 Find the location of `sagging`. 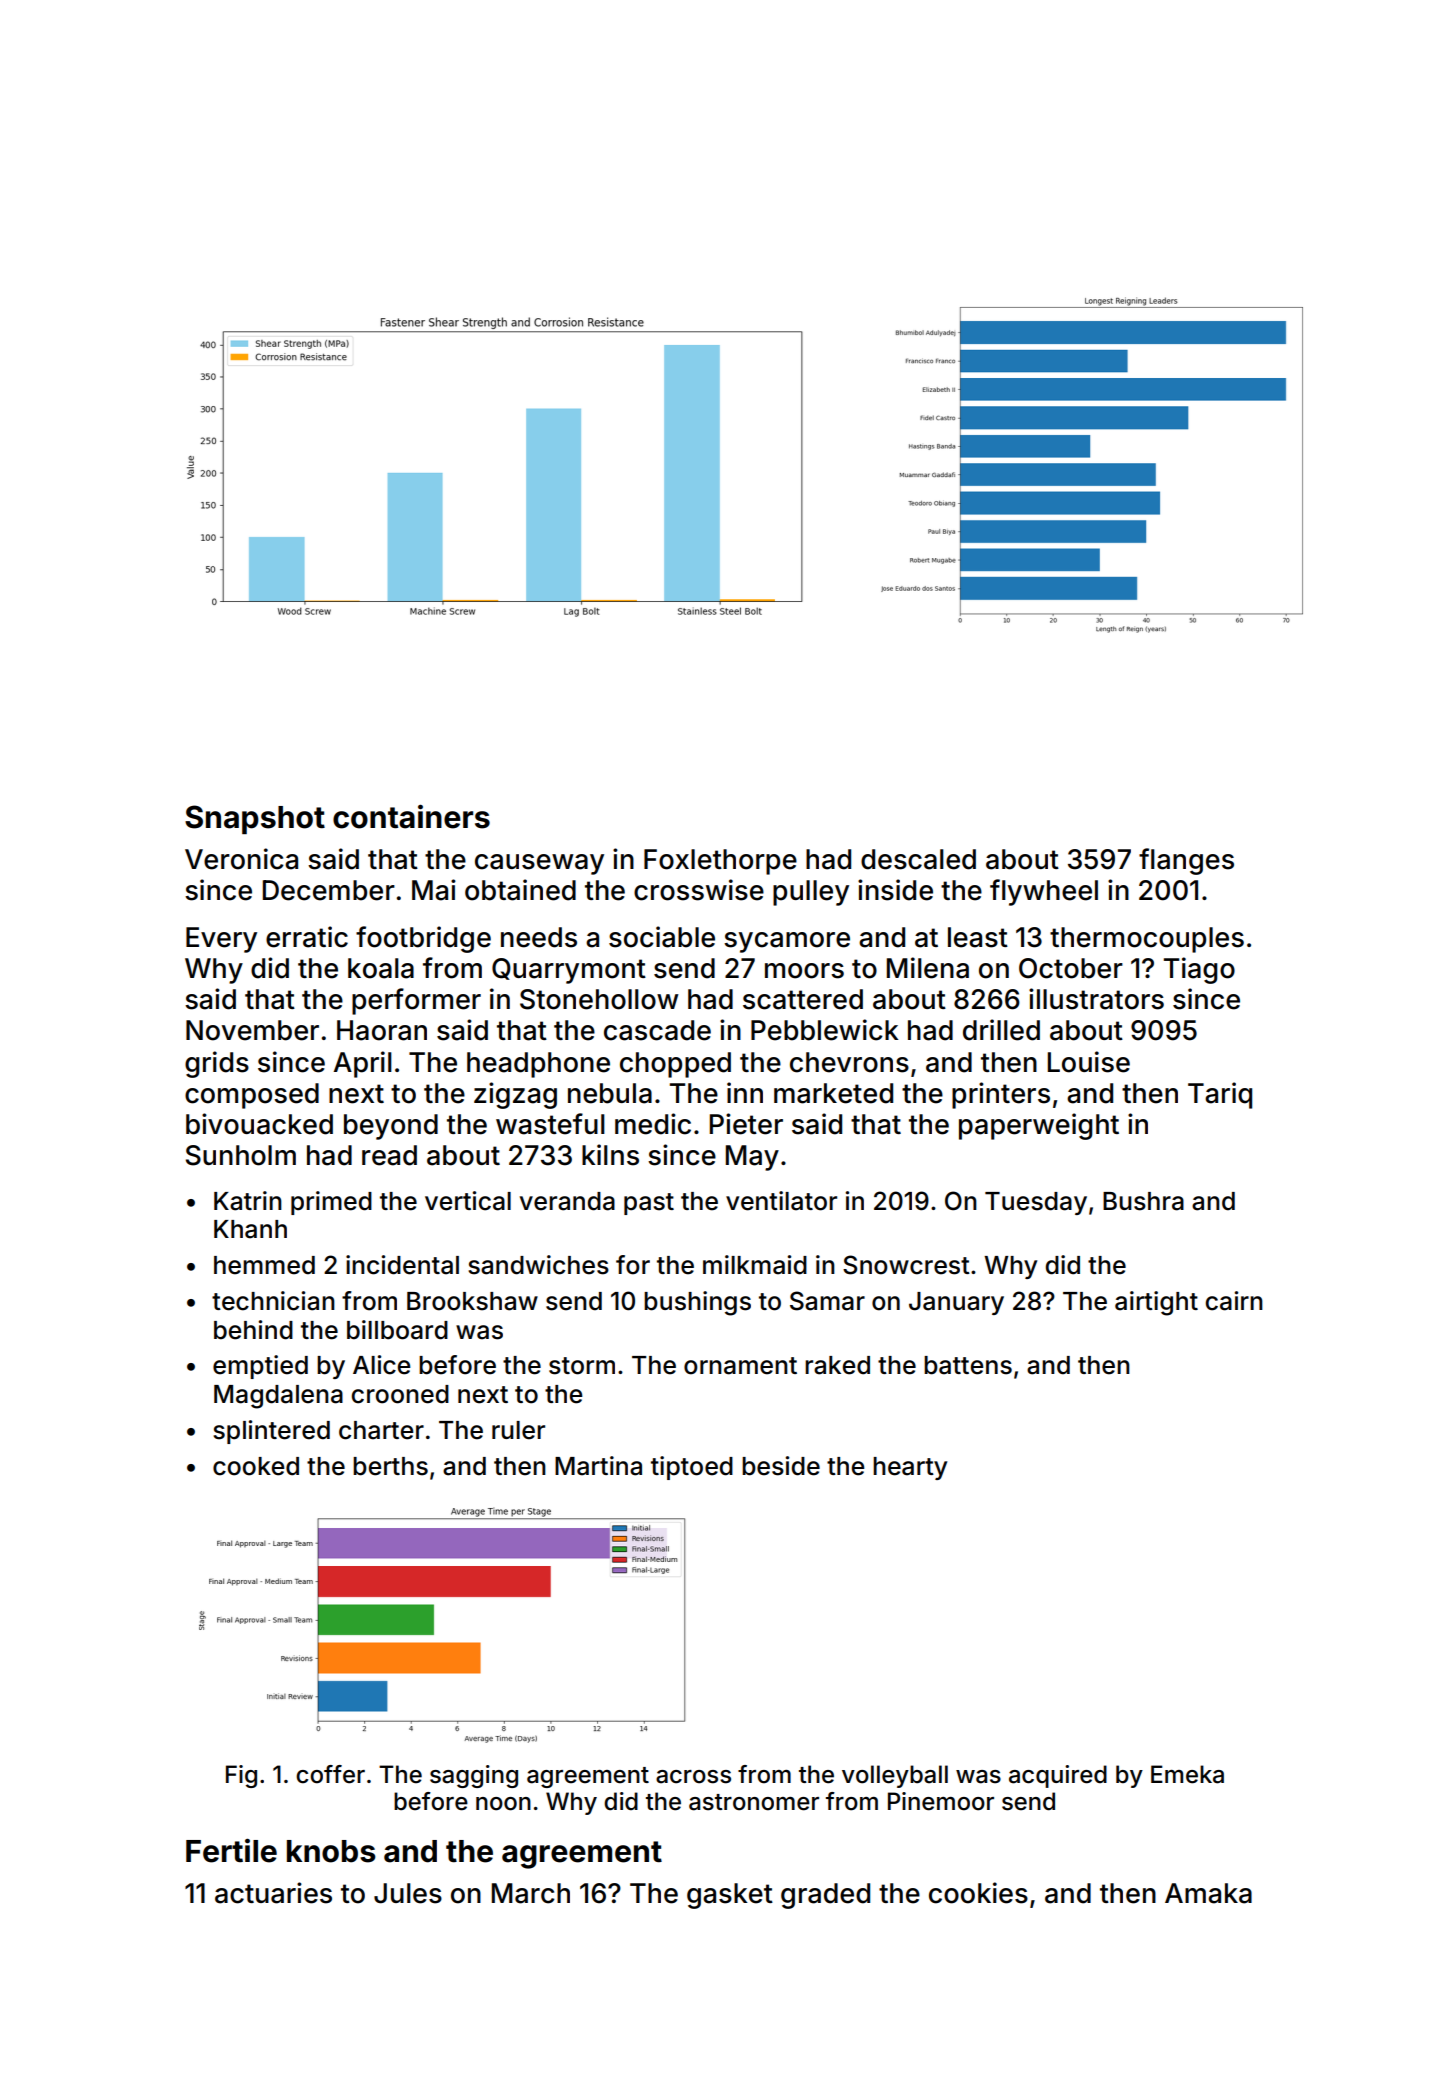

sagging is located at coordinates (474, 1776).
